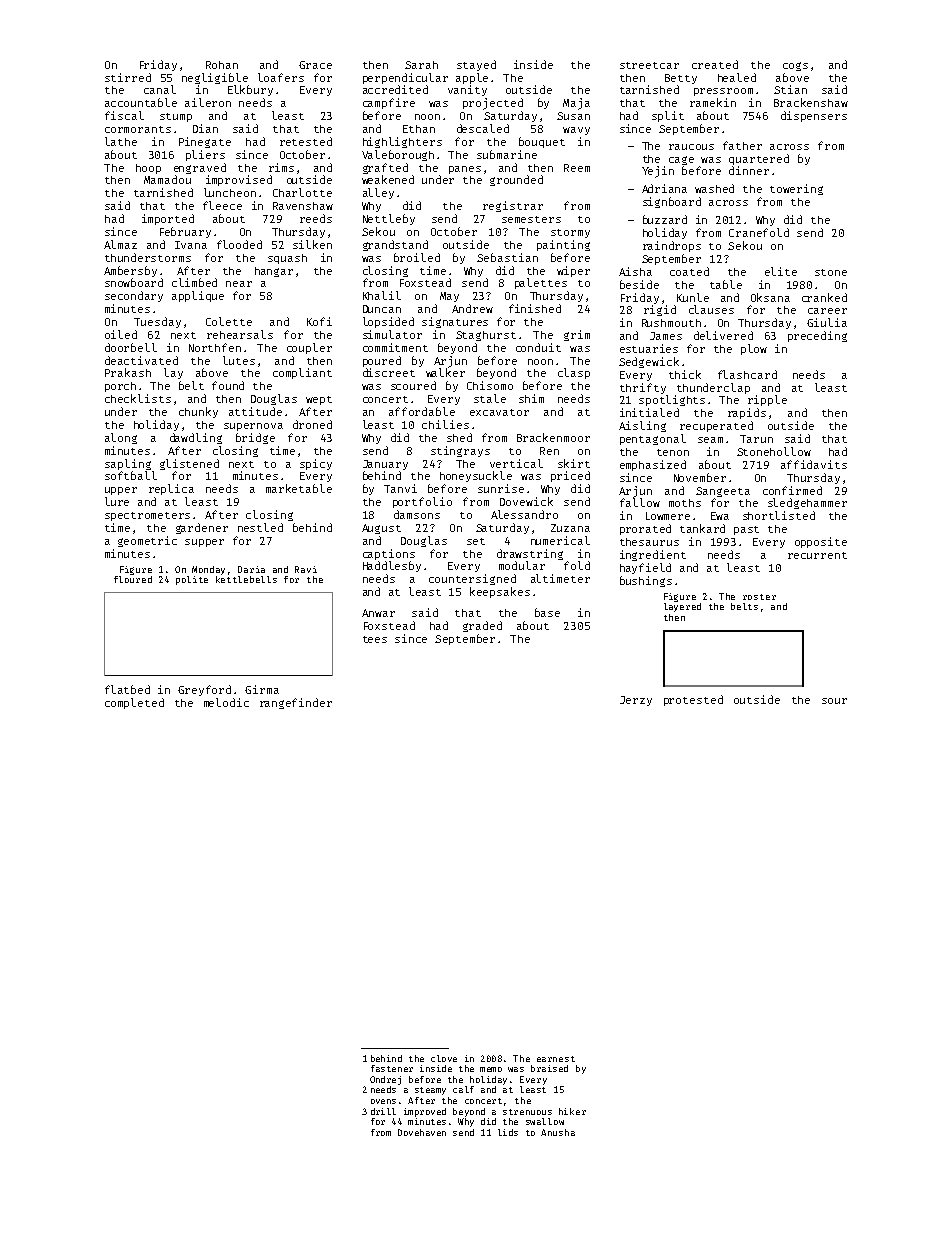 Image resolution: width=952 pixels, height=1233 pixels. Describe the element at coordinates (392, 1068) in the document. I see `fastener` at that location.
